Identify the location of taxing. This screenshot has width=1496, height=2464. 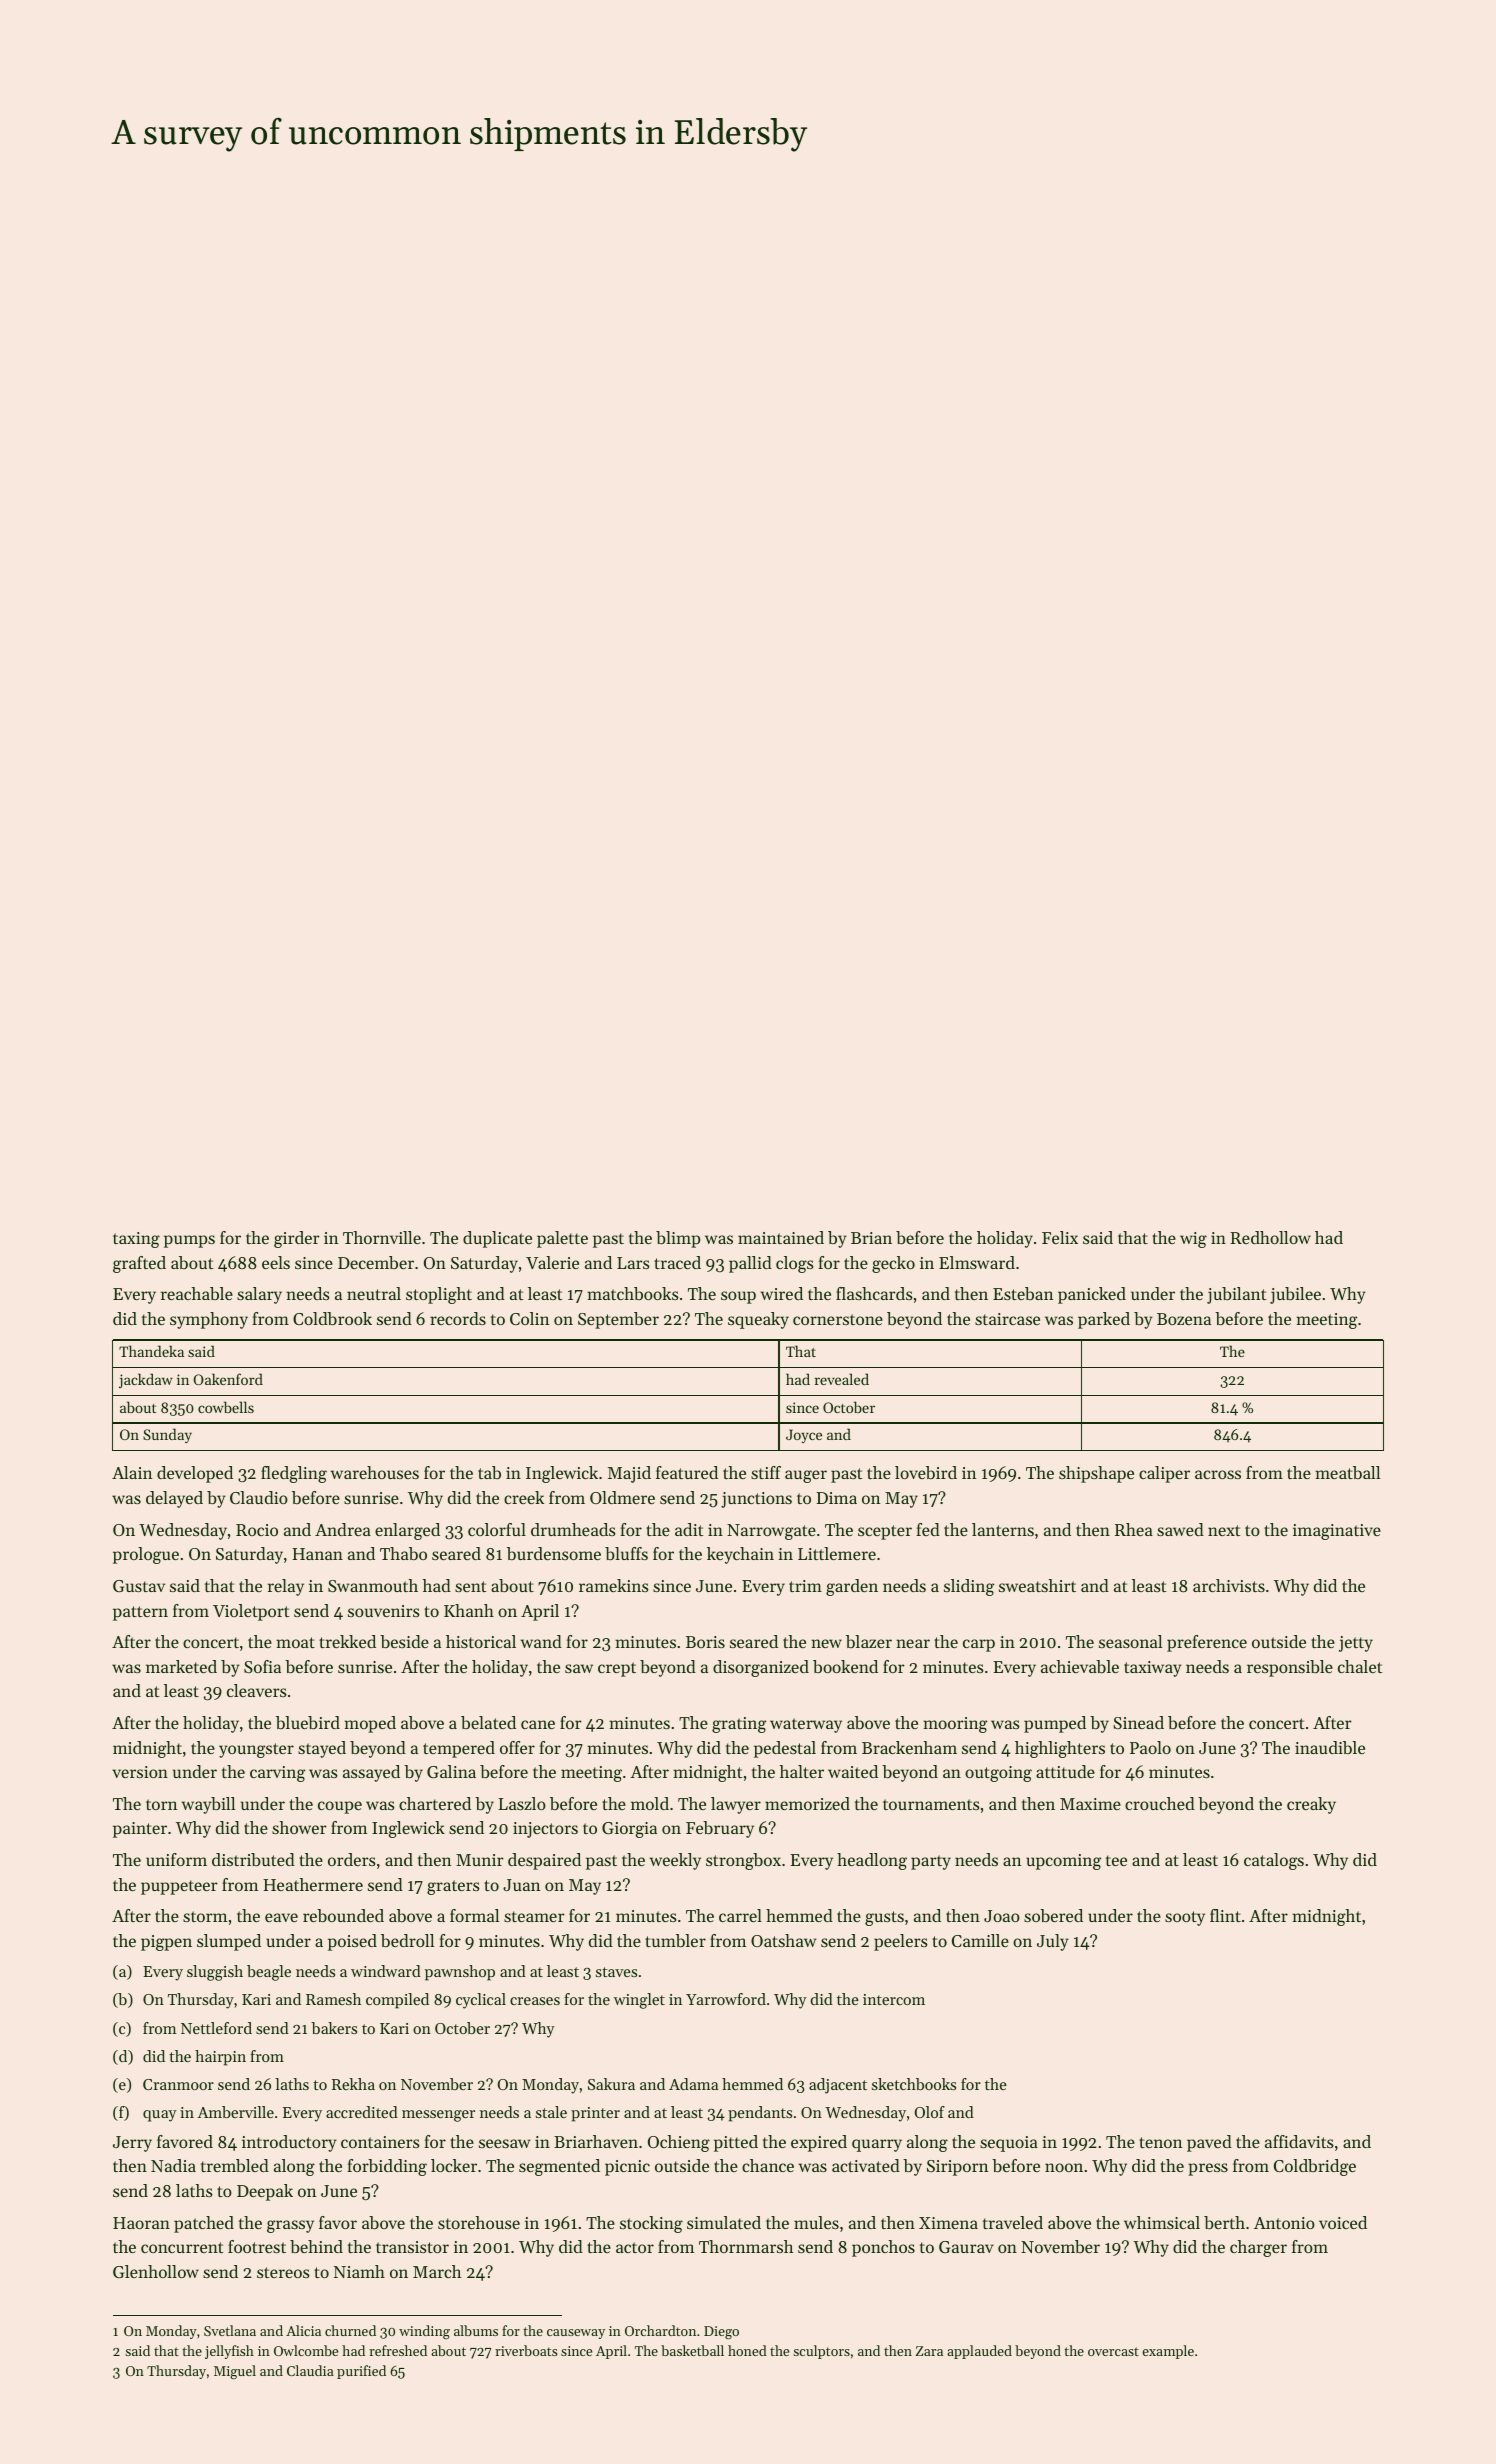
(136, 1240).
